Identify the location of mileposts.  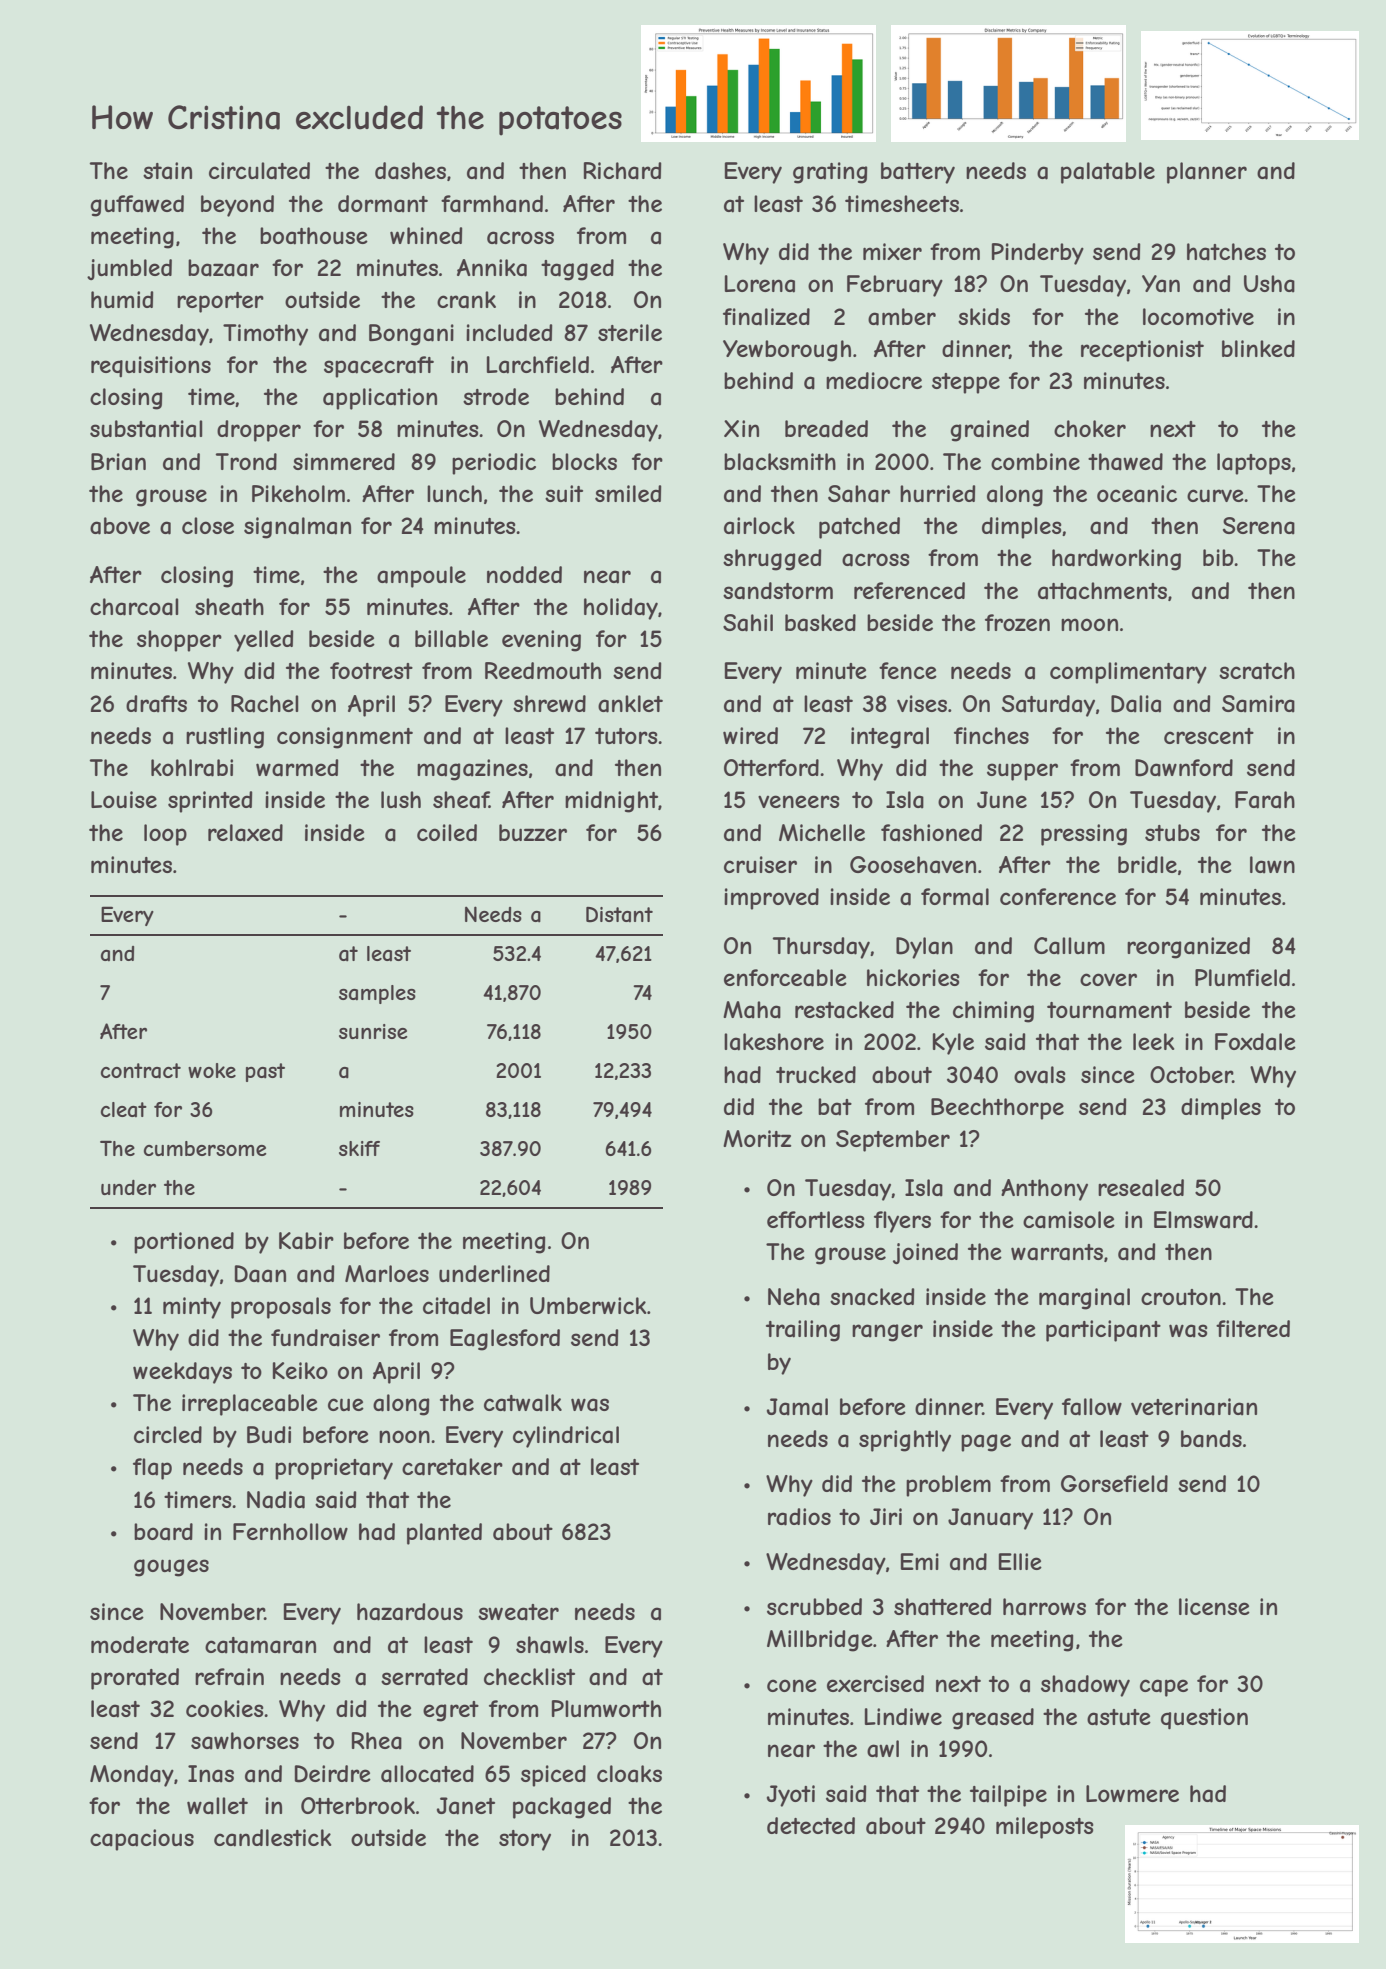
(1045, 1828).
